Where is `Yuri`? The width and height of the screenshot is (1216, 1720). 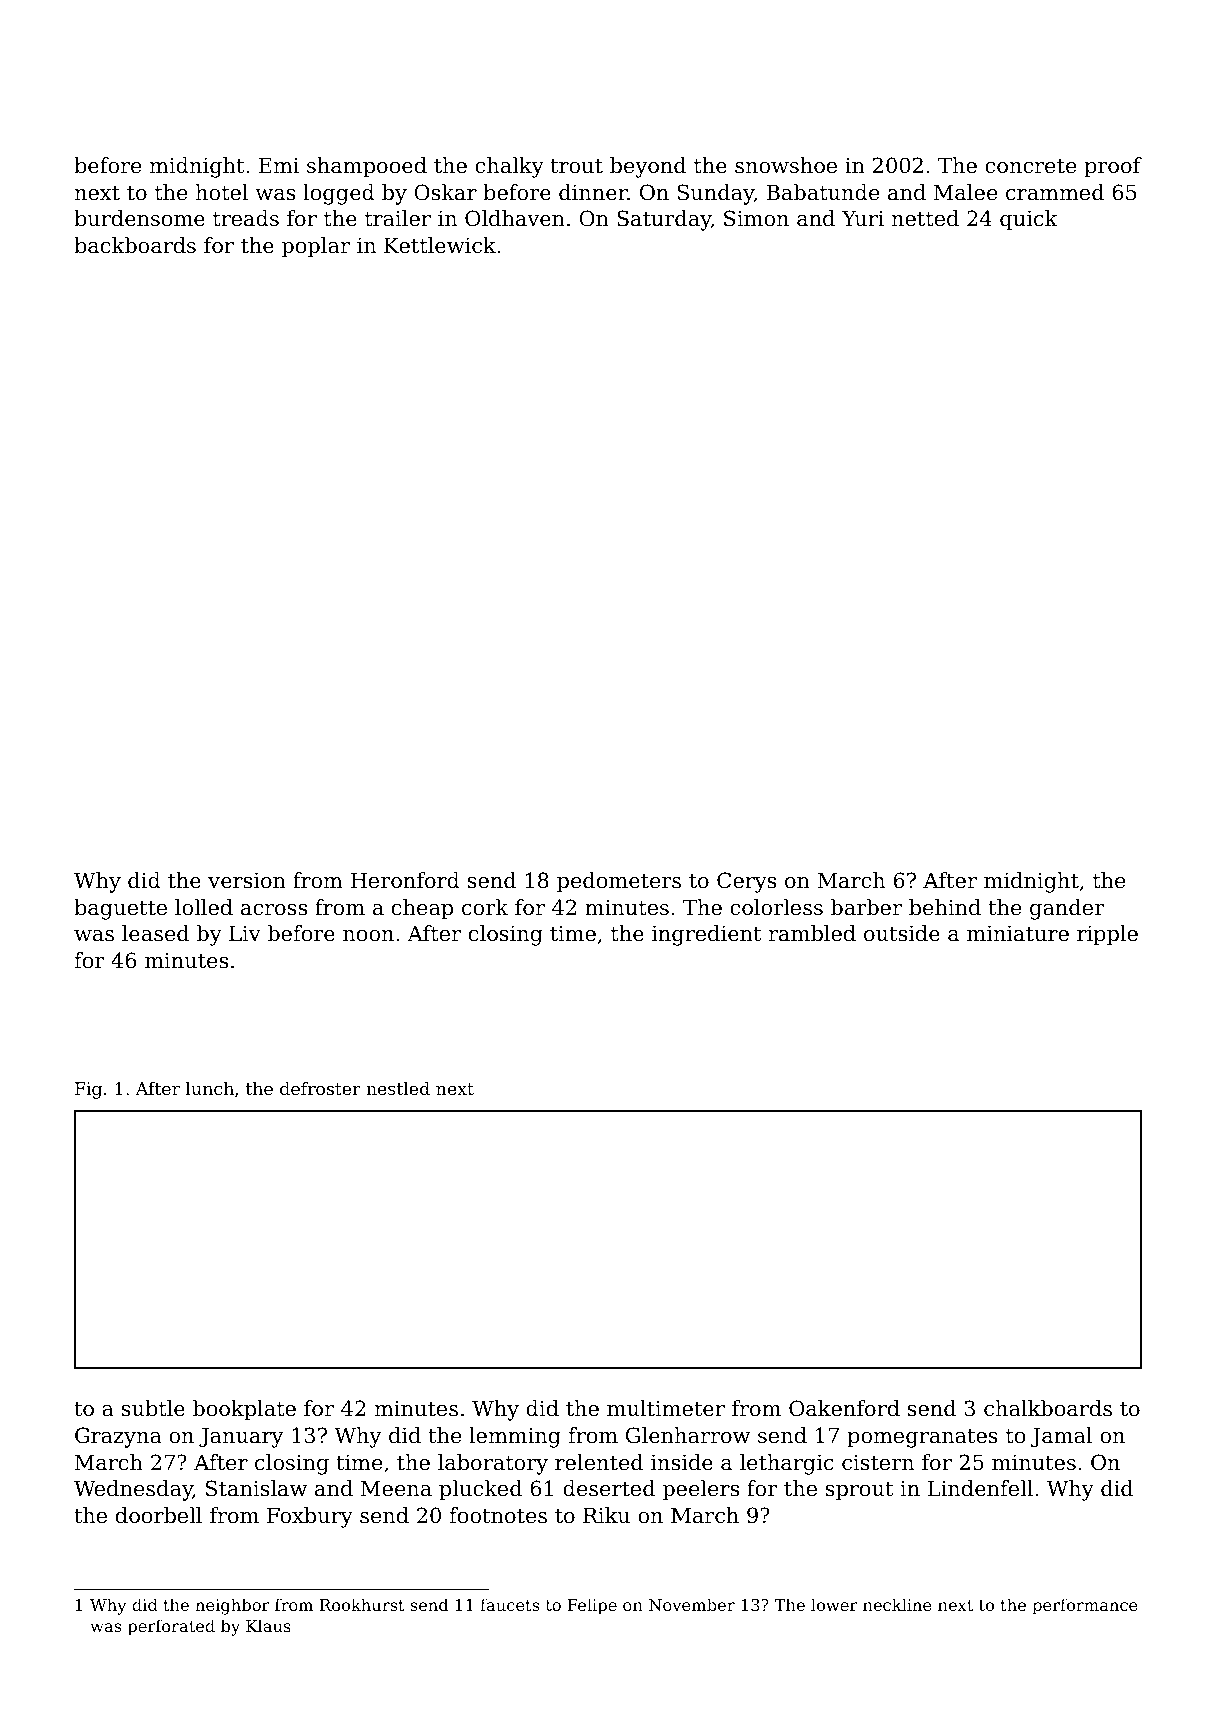 Yuri is located at coordinates (863, 218).
